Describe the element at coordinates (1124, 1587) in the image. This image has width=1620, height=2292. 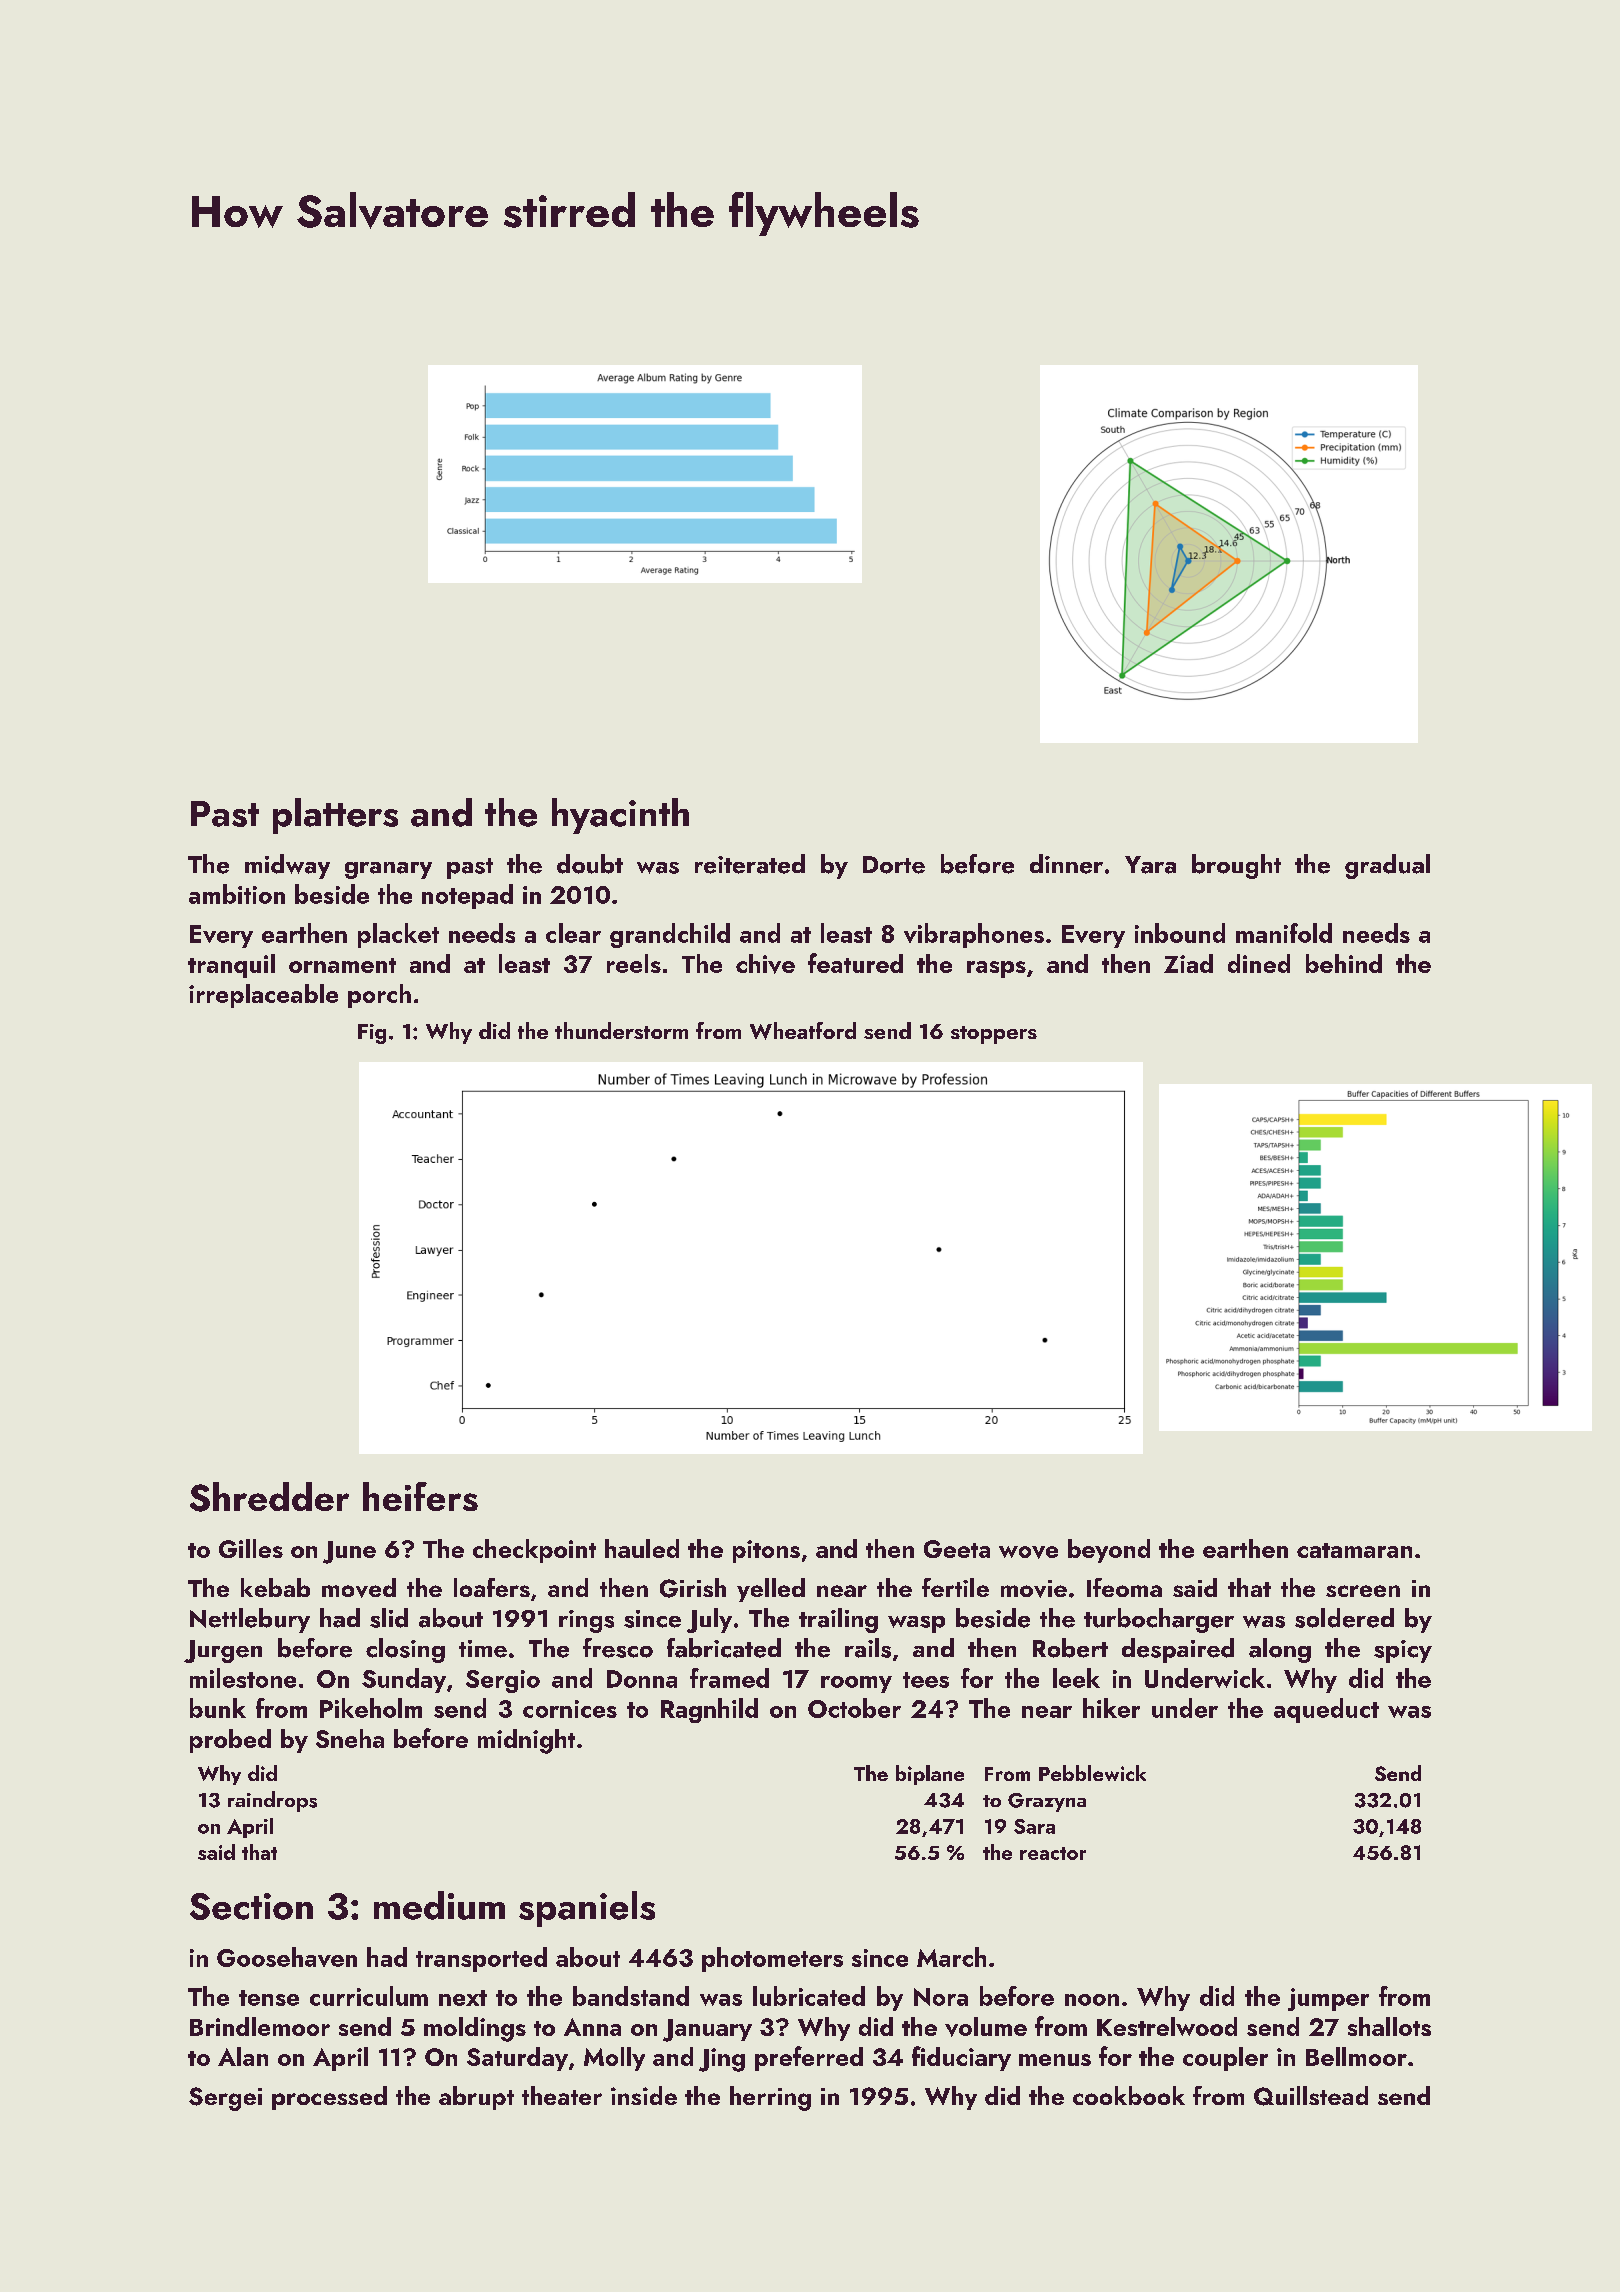
I see `Ifeoma` at that location.
